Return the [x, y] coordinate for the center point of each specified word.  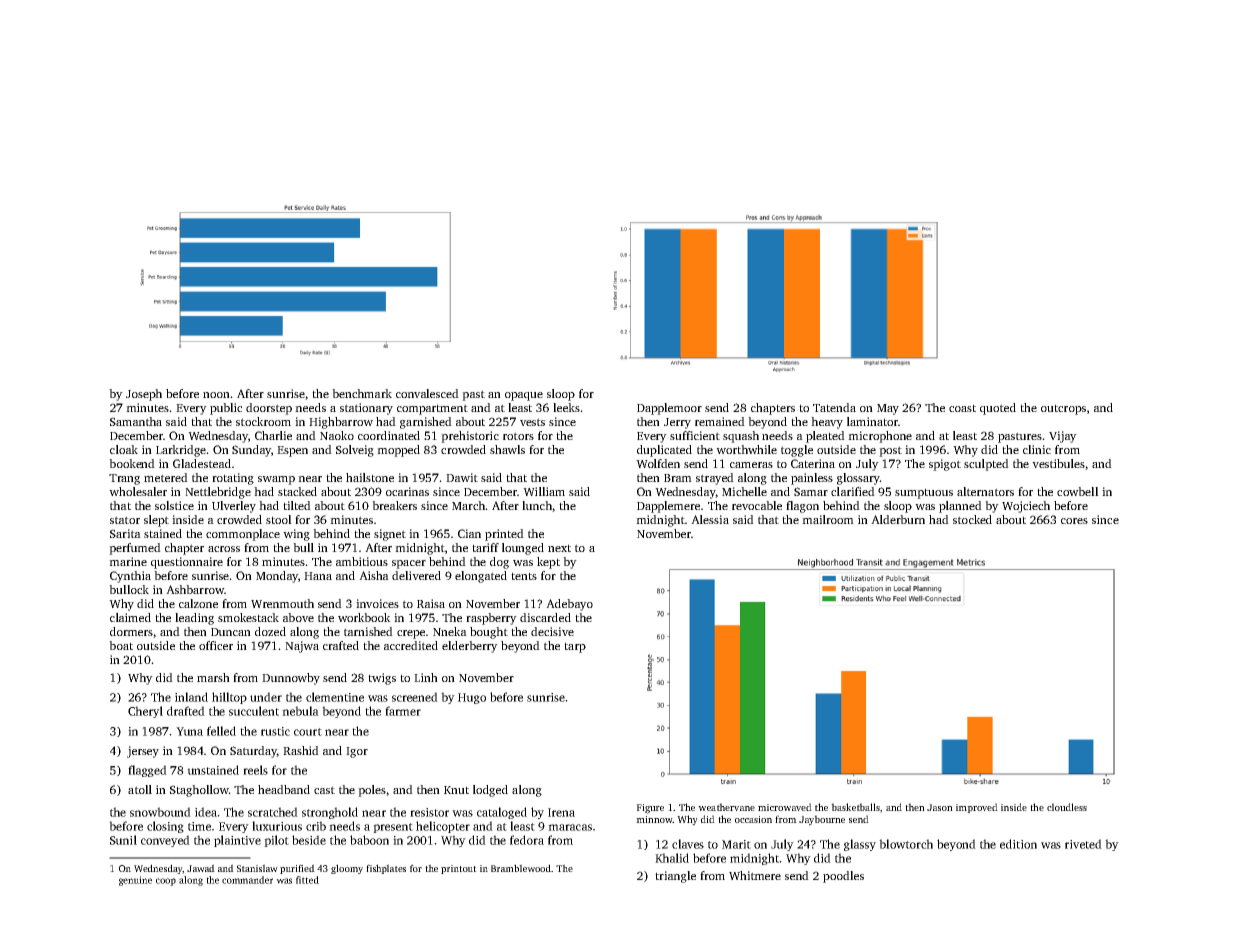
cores [1074, 521]
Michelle [744, 491]
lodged [490, 791]
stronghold [330, 813]
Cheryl [145, 712]
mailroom [828, 519]
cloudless [1067, 807]
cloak [124, 449]
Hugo [472, 698]
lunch [537, 505]
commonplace [243, 535]
